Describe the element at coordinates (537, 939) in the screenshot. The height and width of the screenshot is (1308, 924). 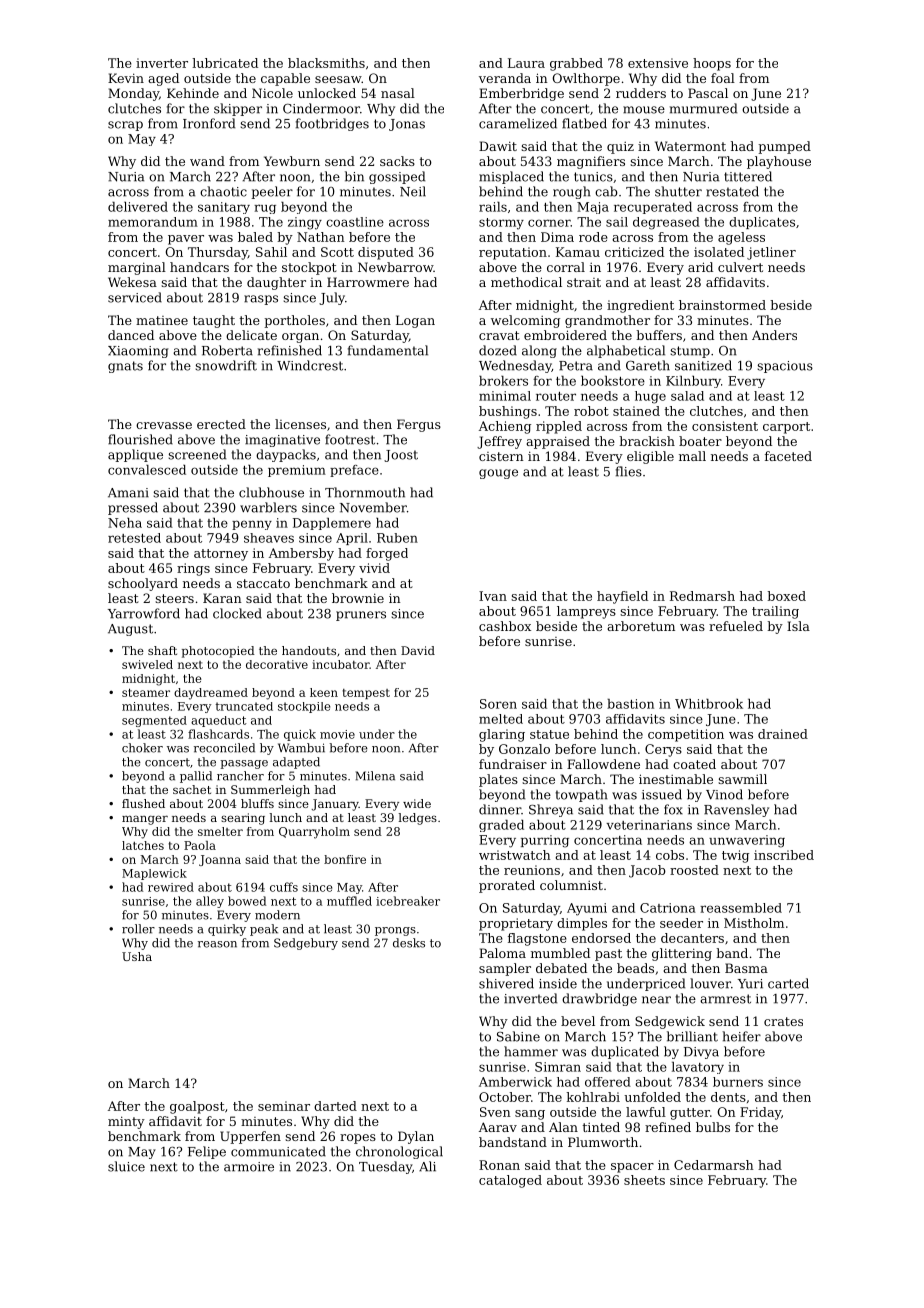
I see `flagstone` at that location.
